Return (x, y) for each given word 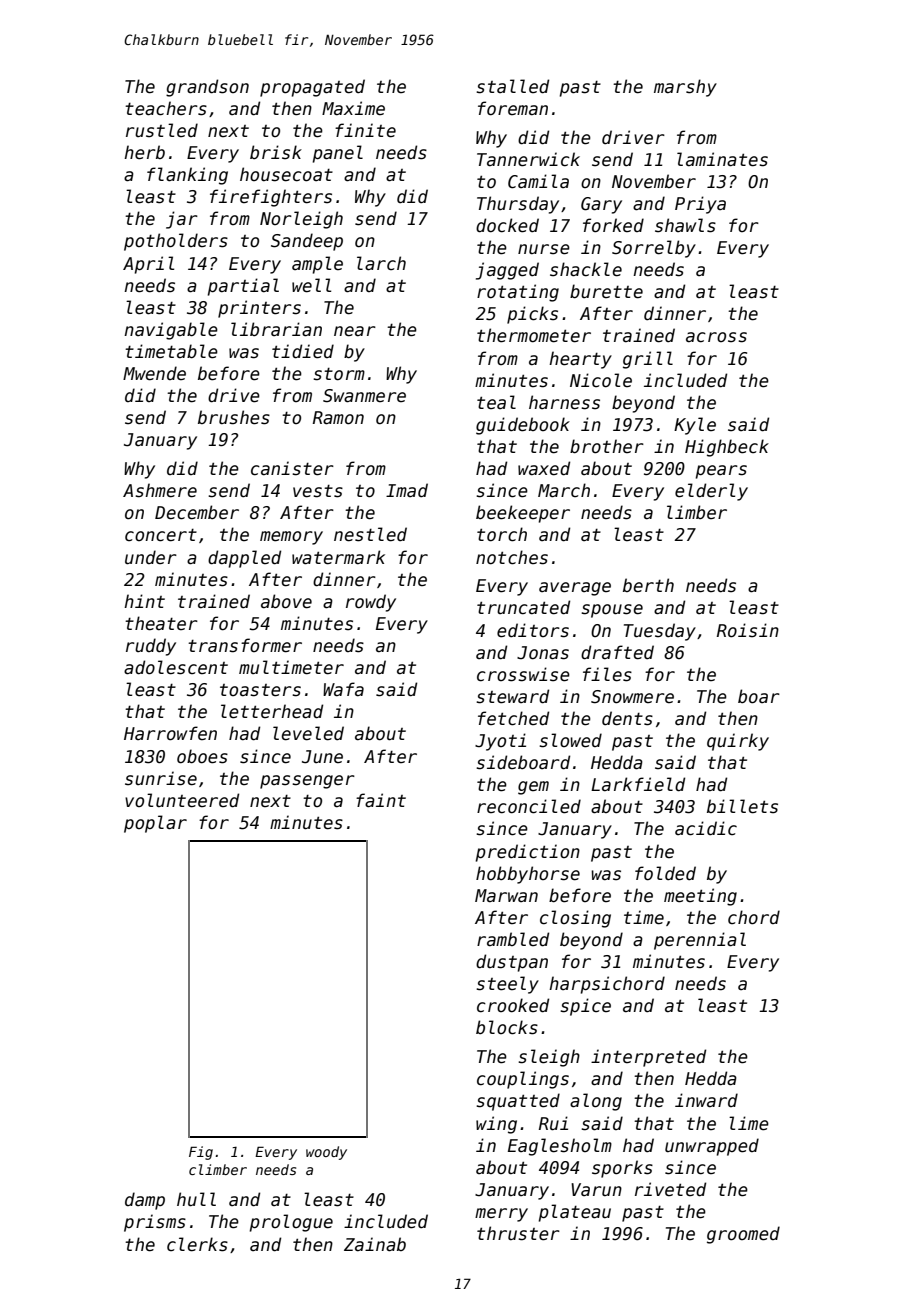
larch (381, 263)
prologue (291, 1223)
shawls (685, 225)
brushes (234, 417)
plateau (575, 1213)
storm (339, 374)
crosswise (523, 674)
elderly (711, 492)
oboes (202, 756)
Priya (700, 205)
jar (182, 220)
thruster (518, 1233)
